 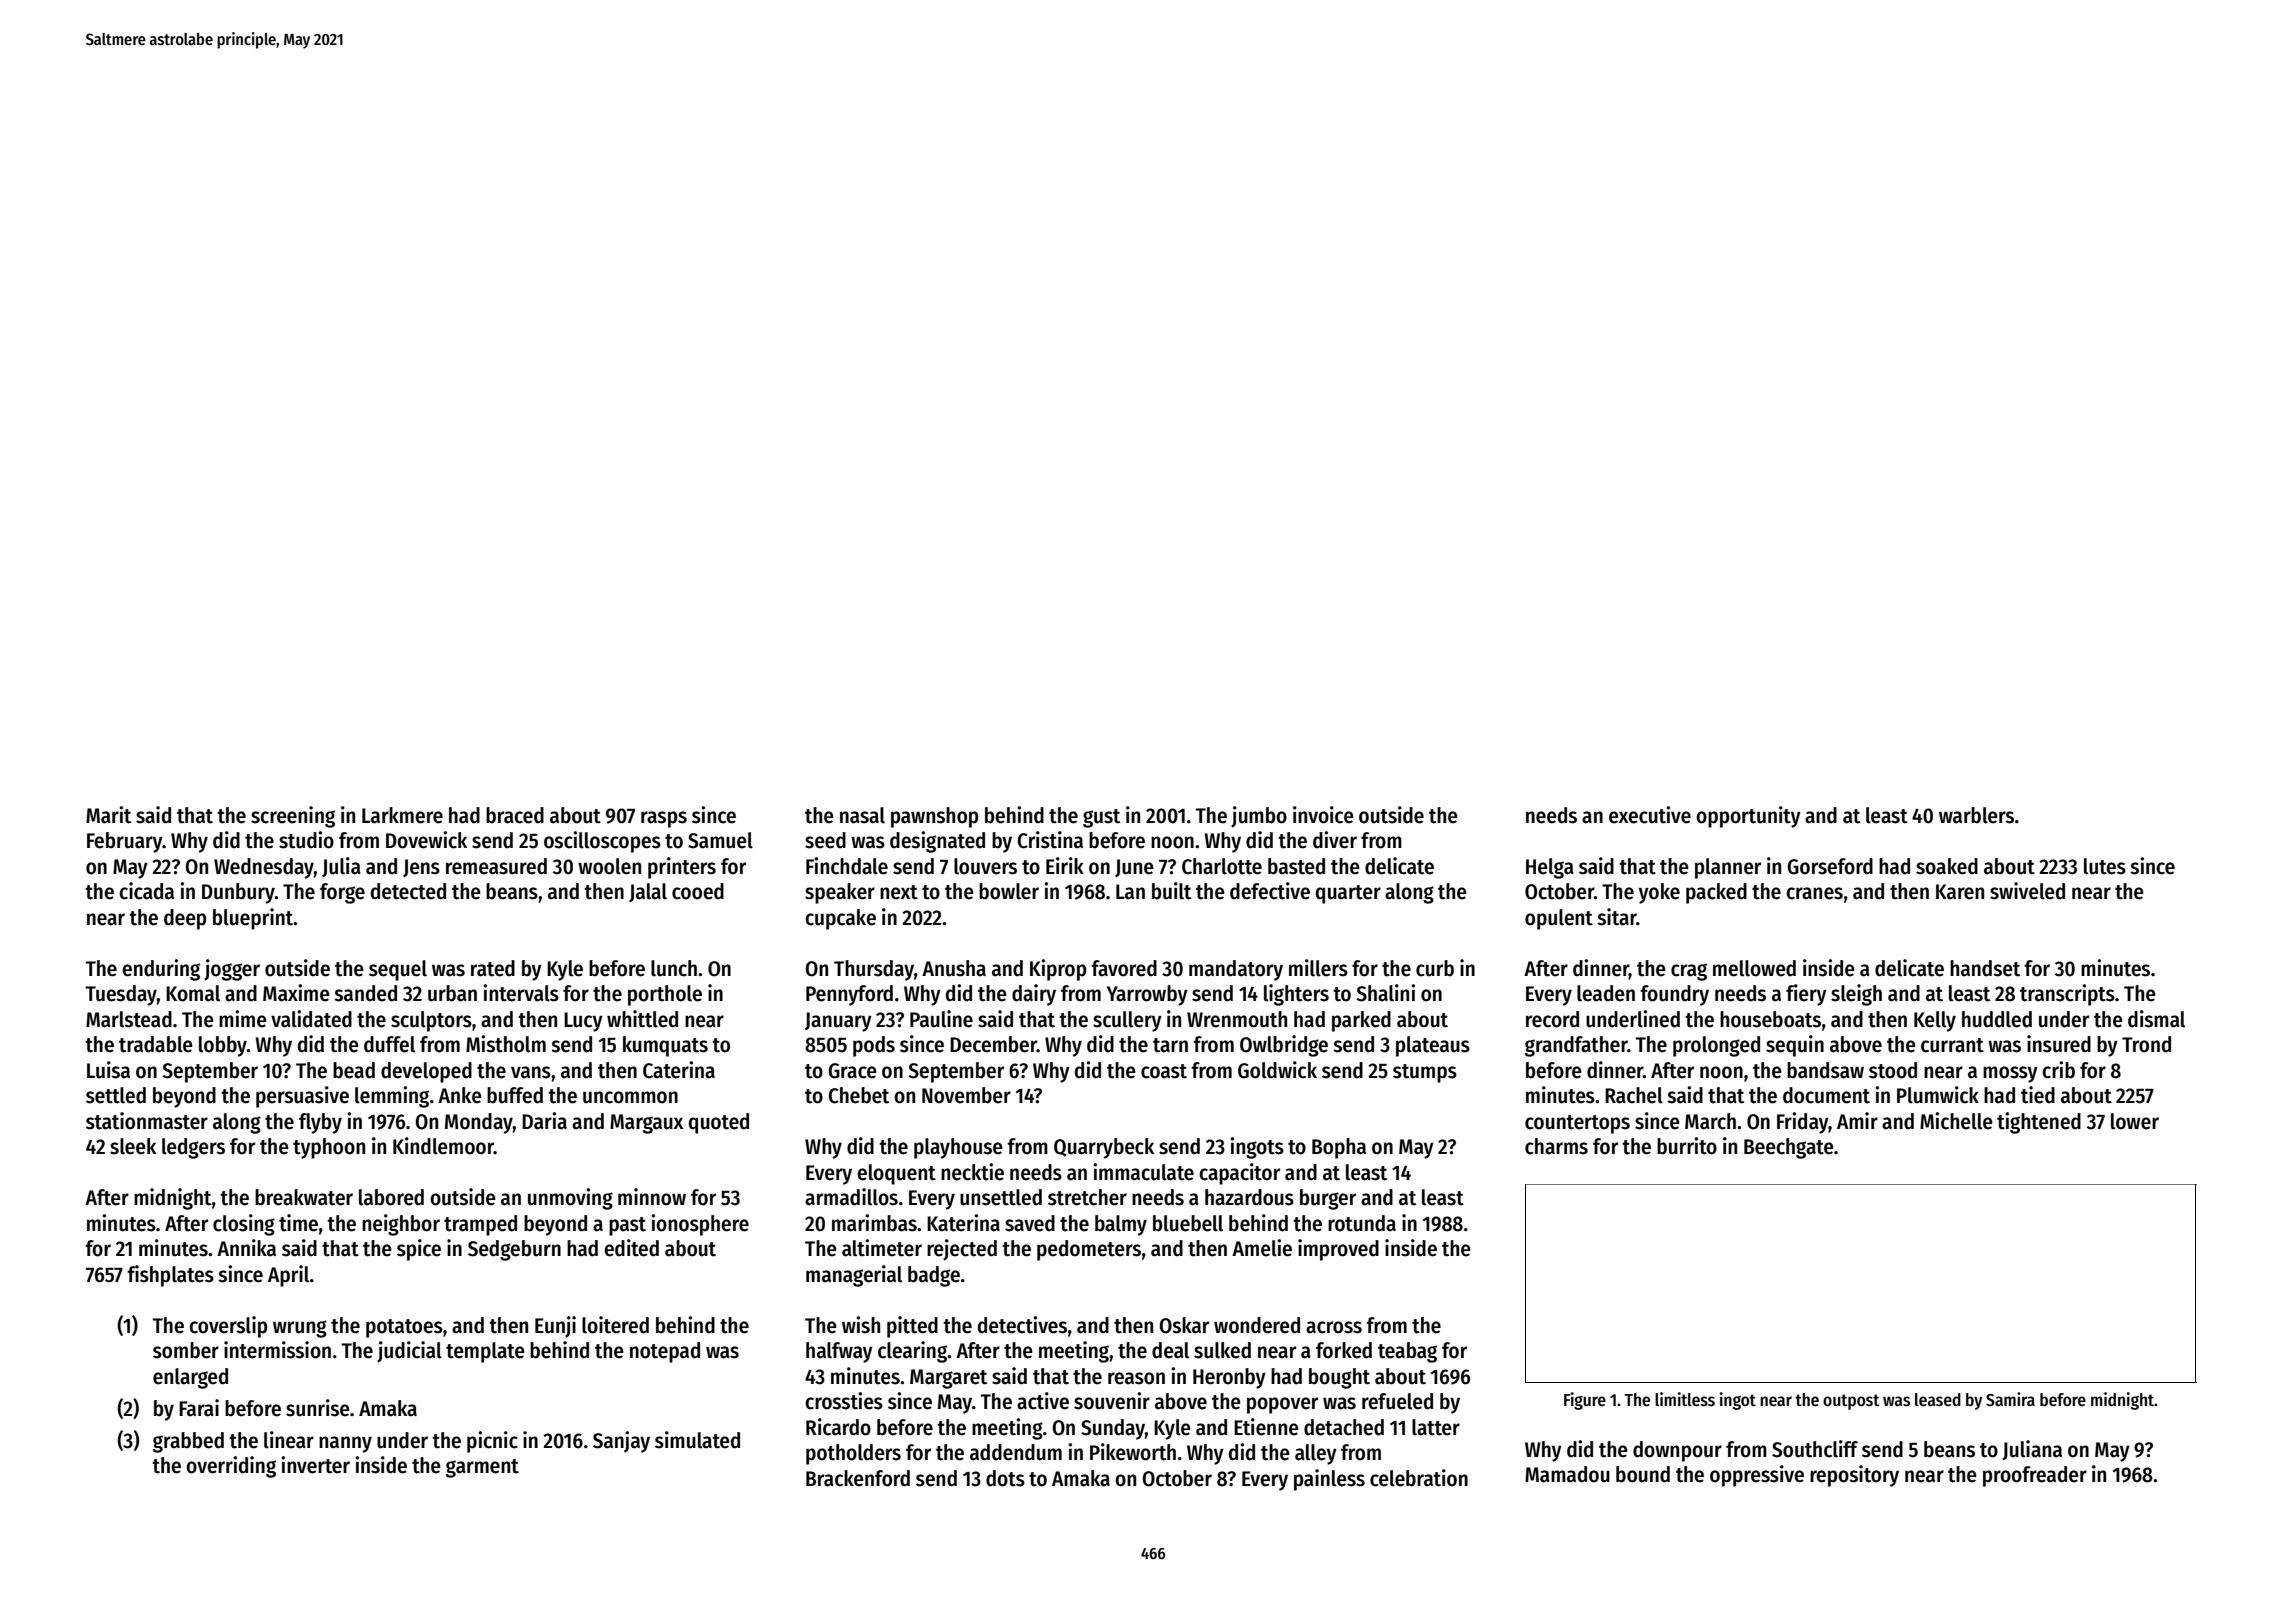 I want to click on garment, so click(x=482, y=1468).
